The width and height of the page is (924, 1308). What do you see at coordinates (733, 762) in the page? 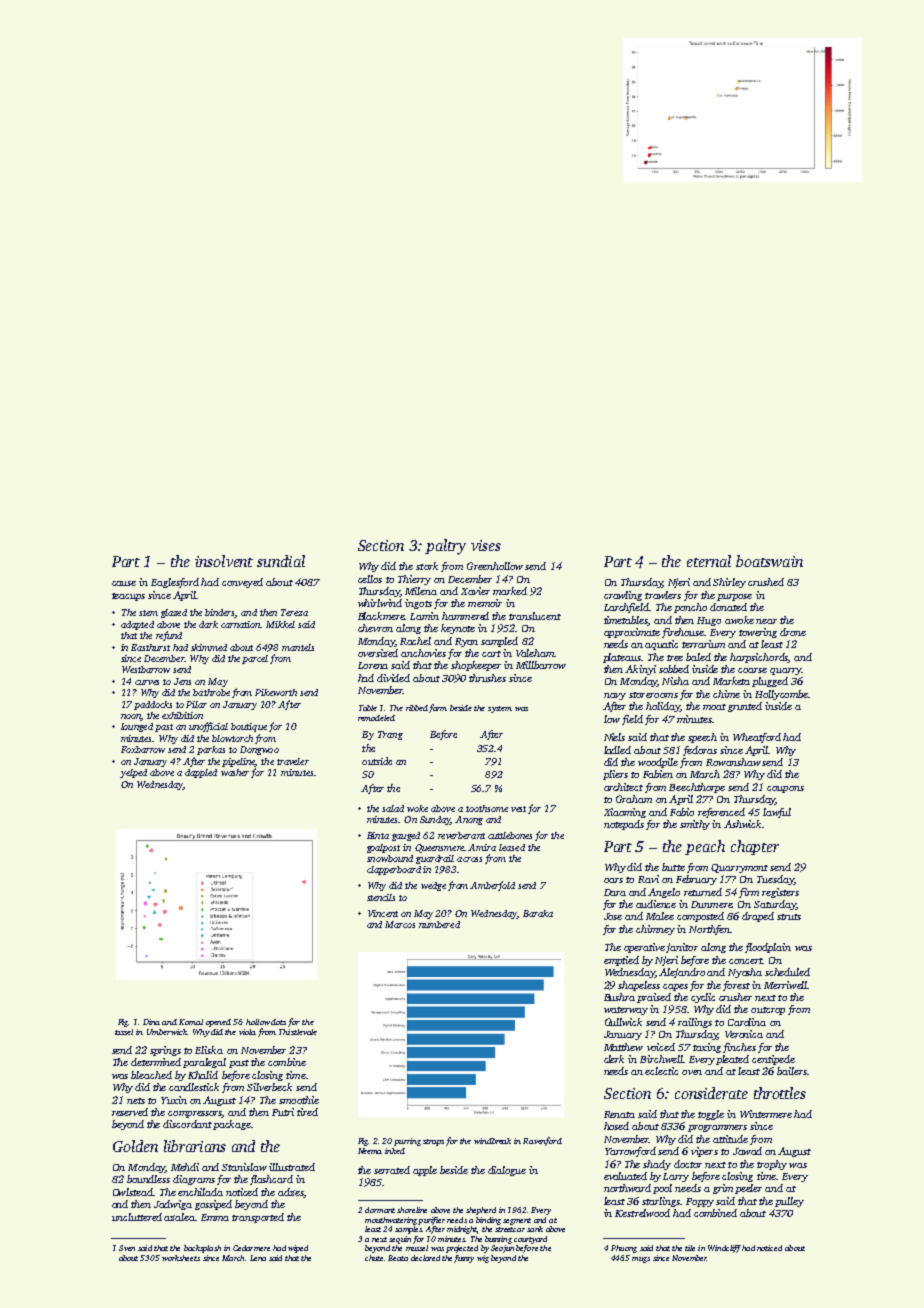
I see `Rowanshaw` at bounding box center [733, 762].
